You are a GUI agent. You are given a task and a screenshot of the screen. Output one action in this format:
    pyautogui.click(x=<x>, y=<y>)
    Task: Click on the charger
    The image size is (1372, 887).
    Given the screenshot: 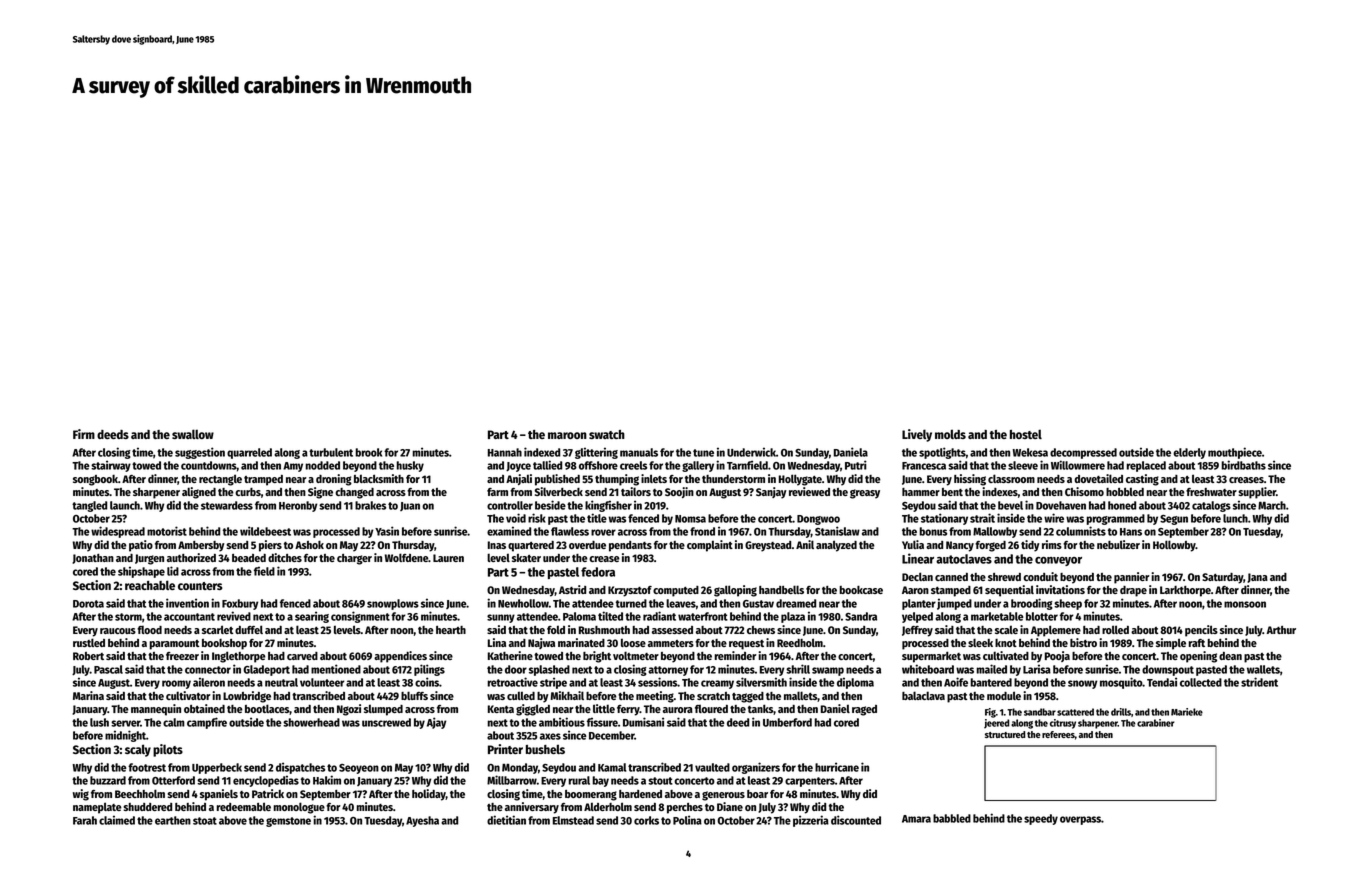 What is the action you would take?
    pyautogui.click(x=354, y=559)
